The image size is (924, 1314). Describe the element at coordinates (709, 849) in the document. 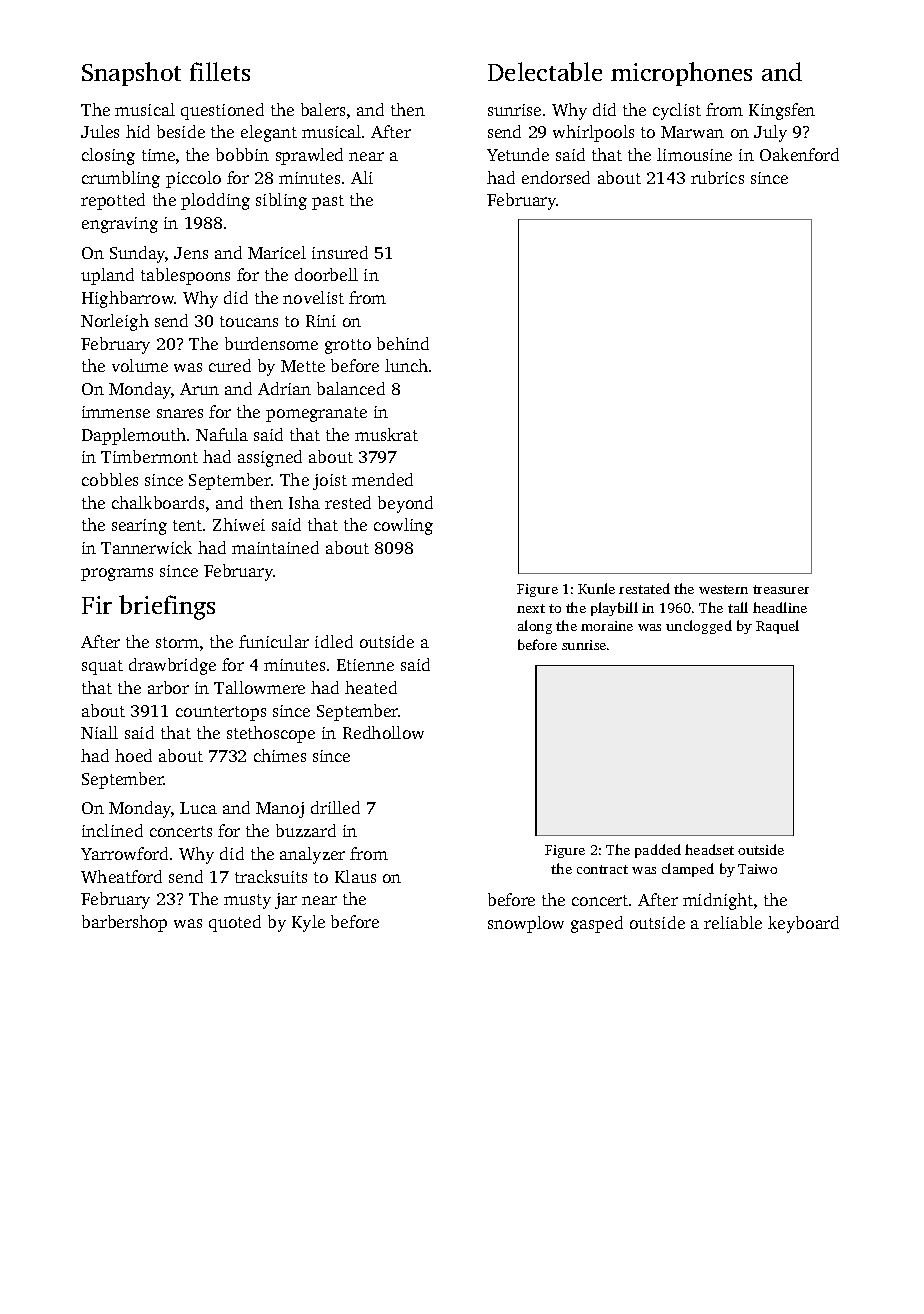

I see `headset` at that location.
